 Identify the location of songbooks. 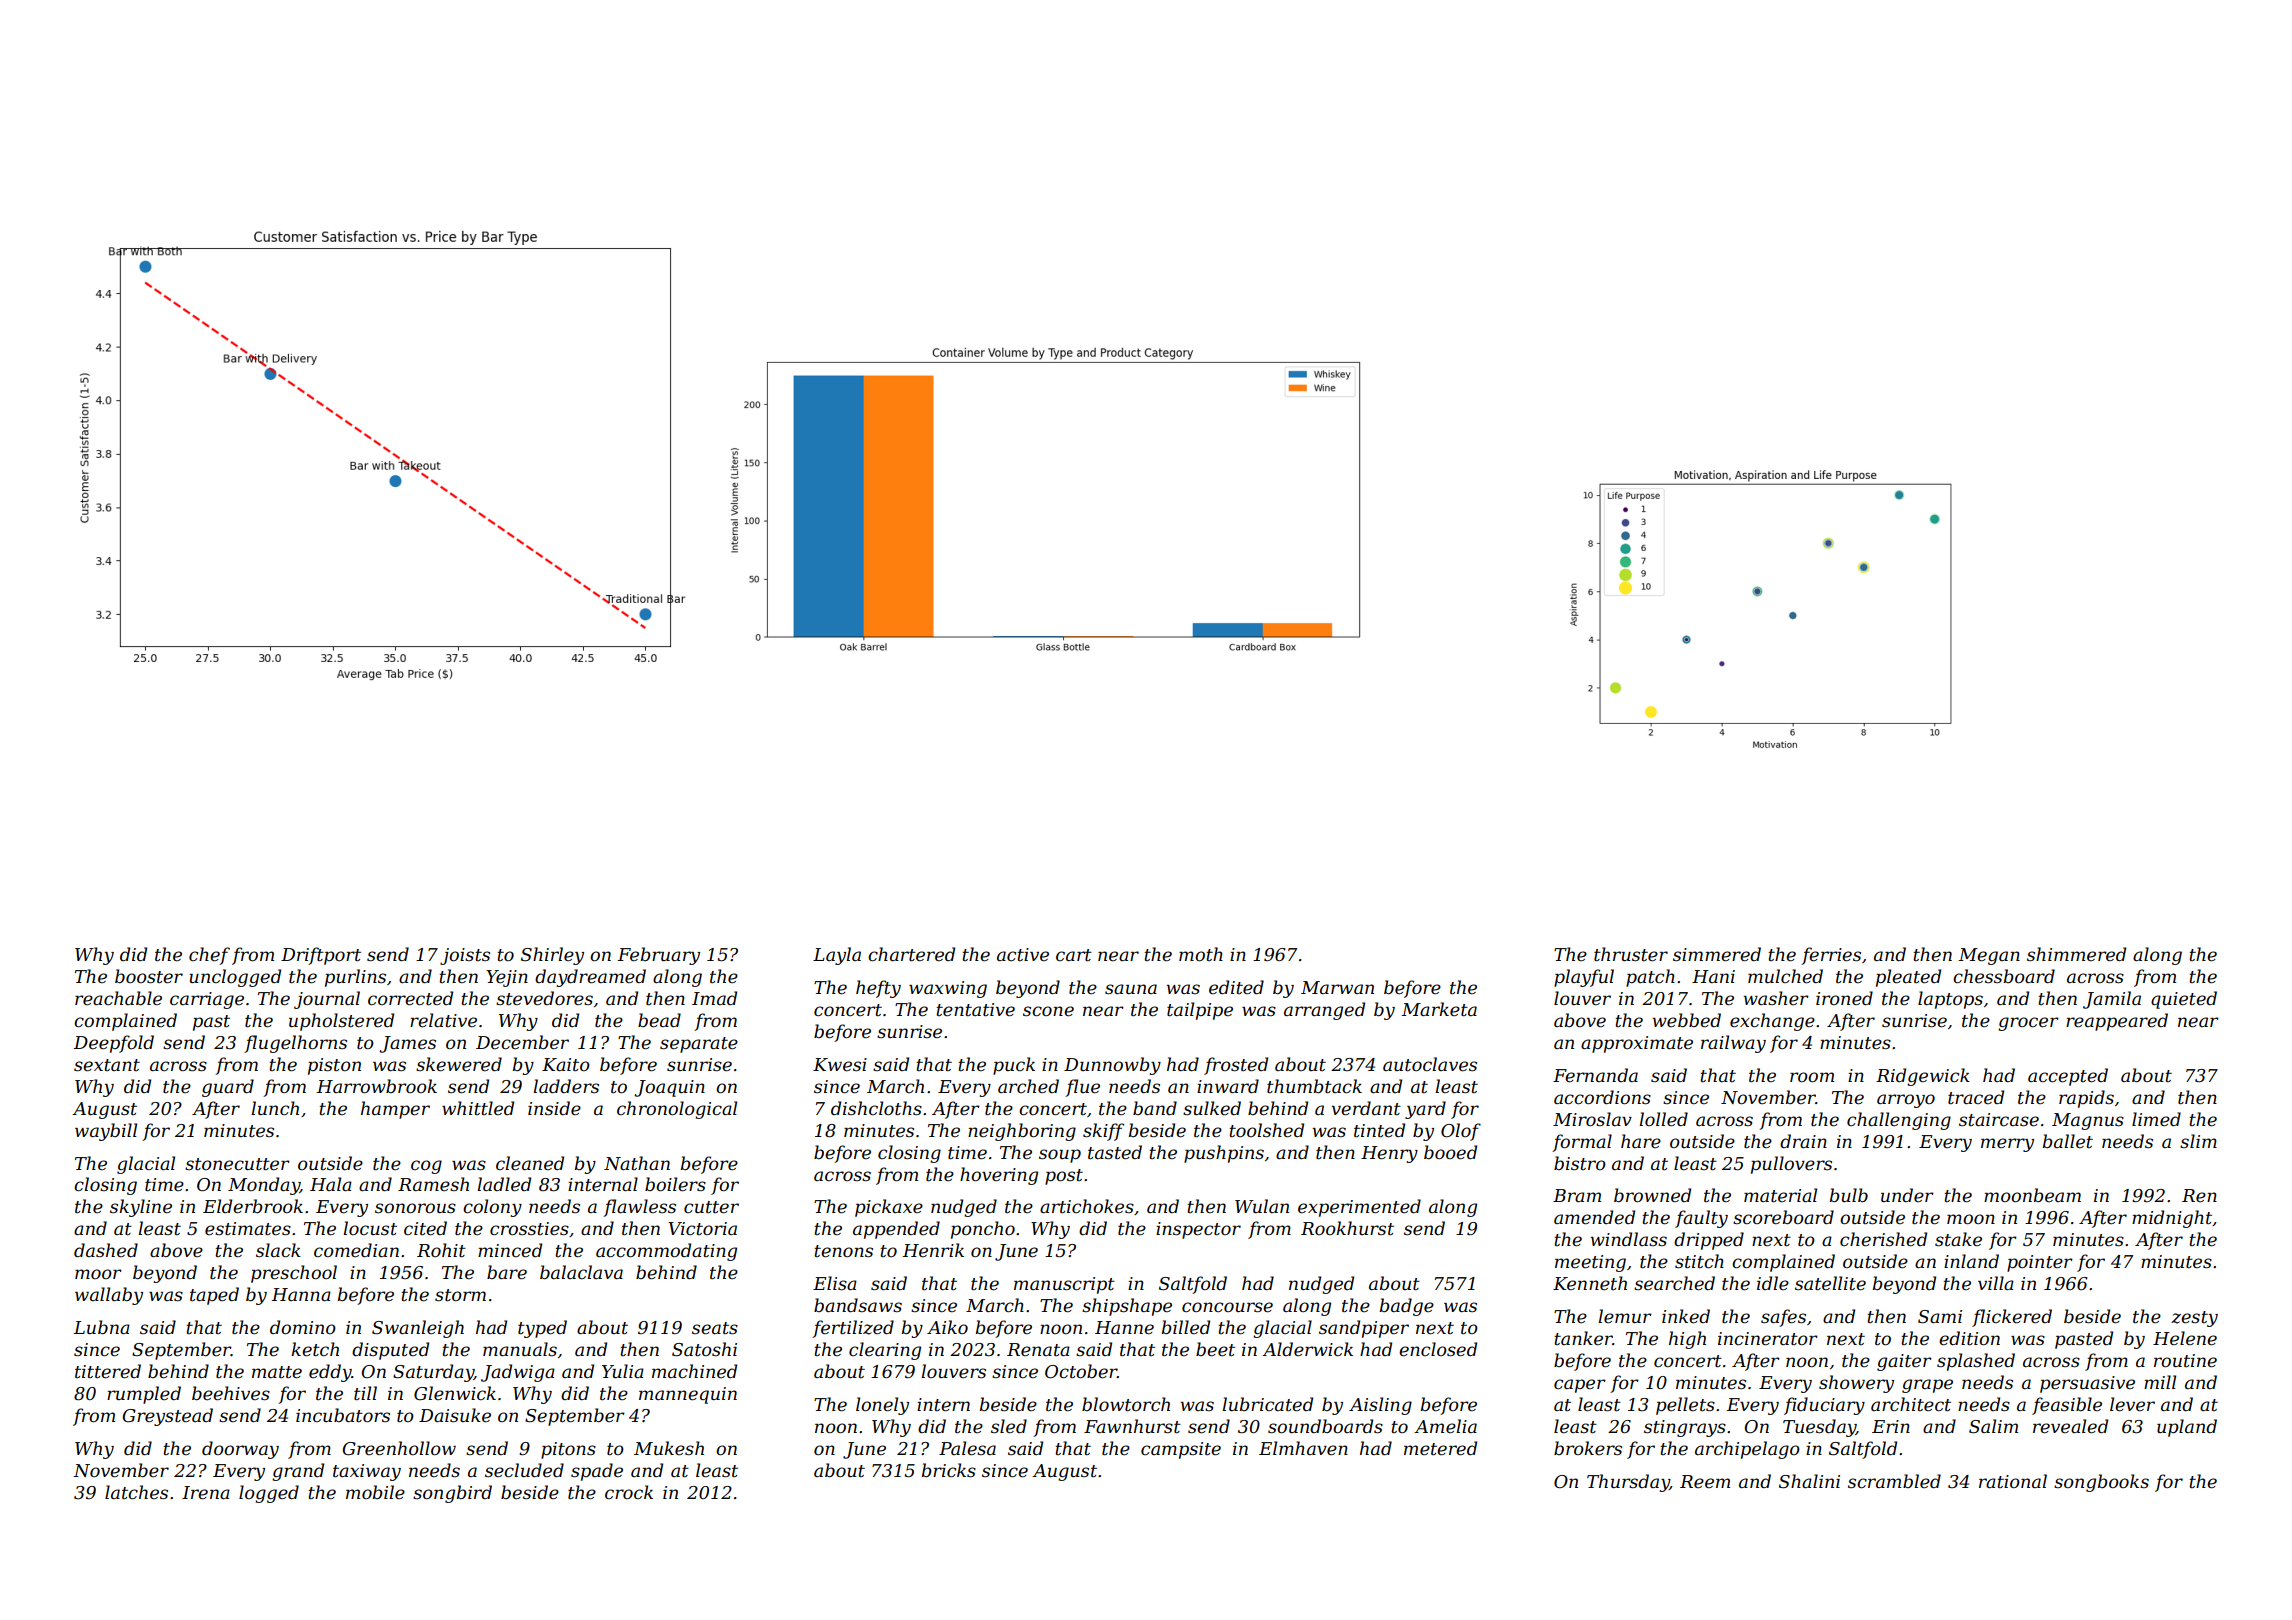
(2101, 1483).
